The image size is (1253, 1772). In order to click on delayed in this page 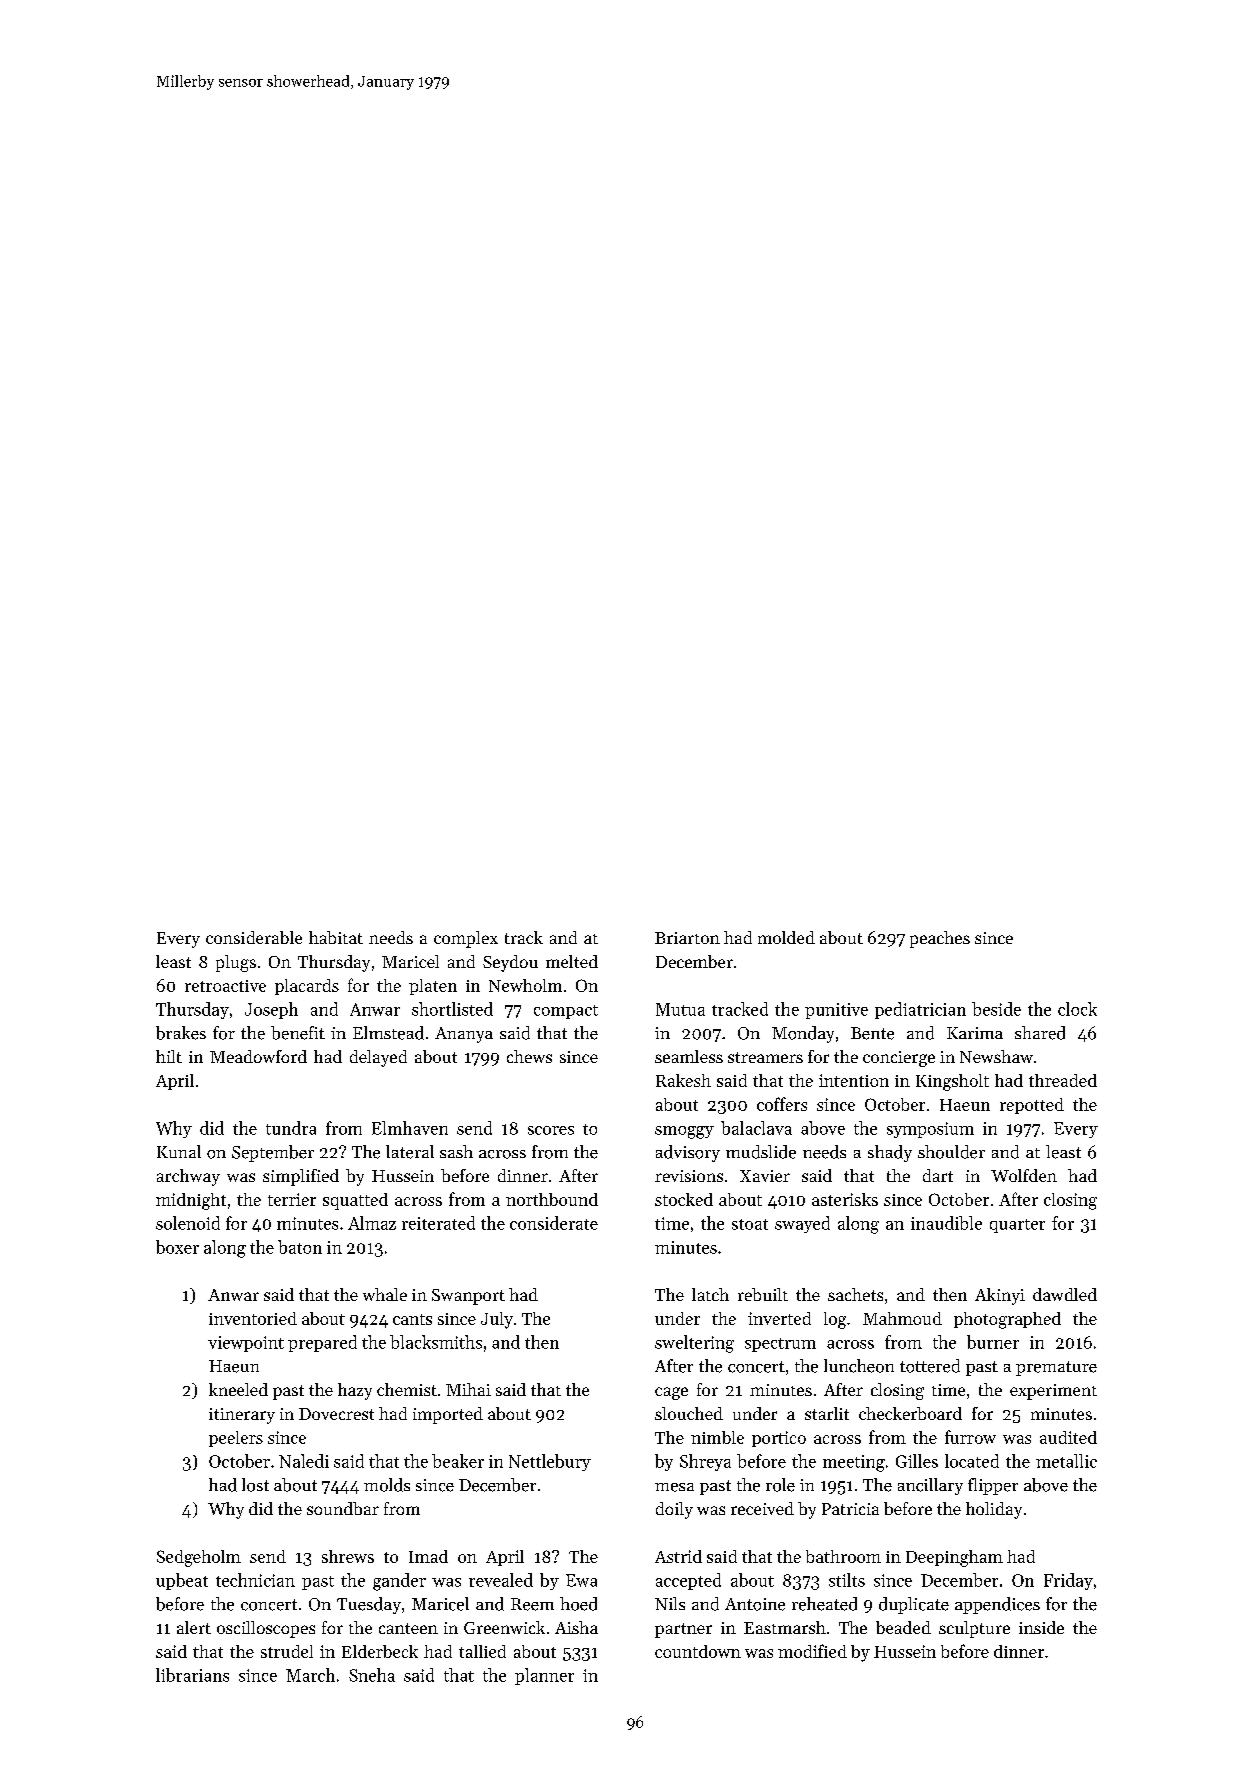, I will do `click(378, 1058)`.
